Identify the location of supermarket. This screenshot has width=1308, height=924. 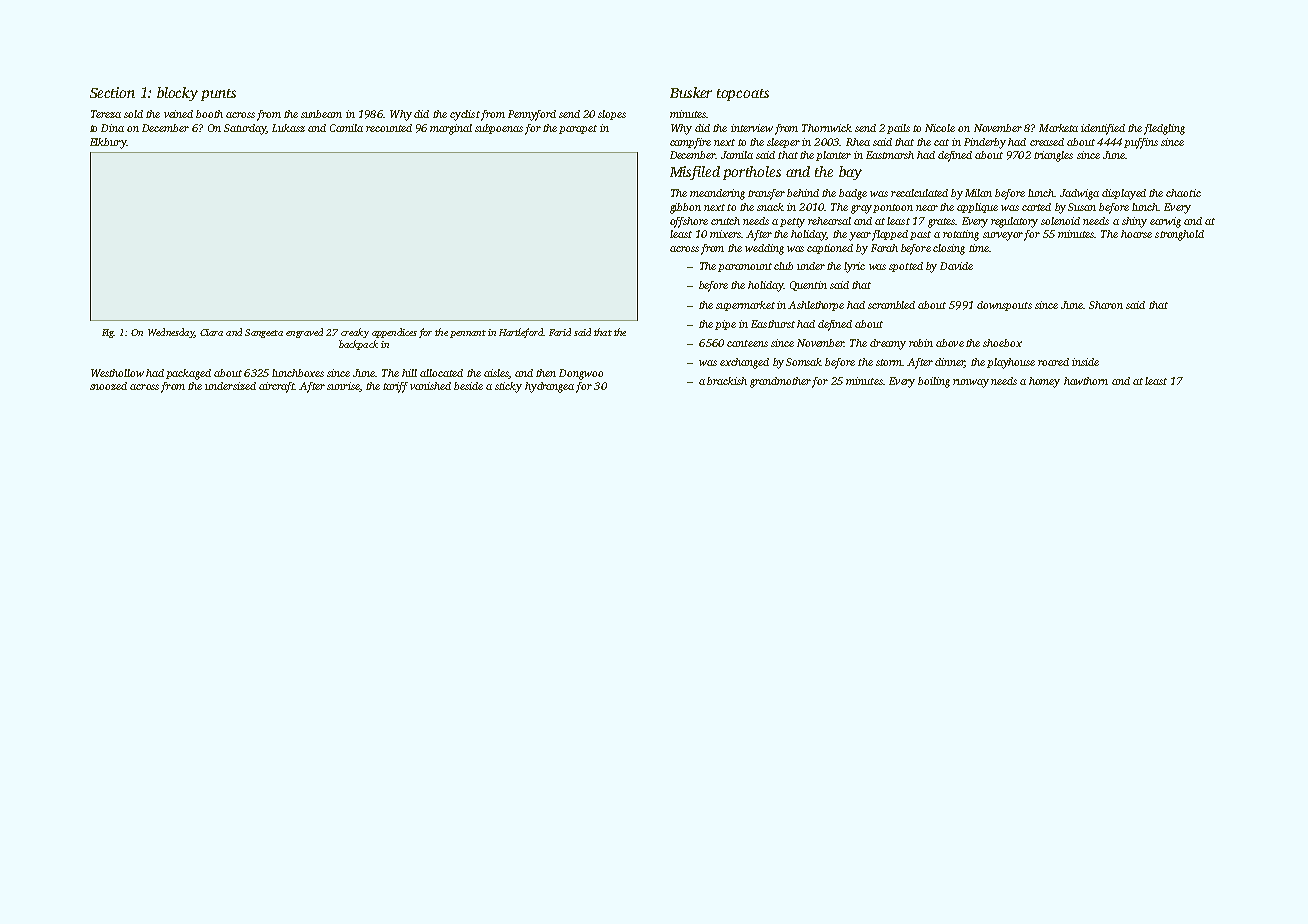
(745, 306).
